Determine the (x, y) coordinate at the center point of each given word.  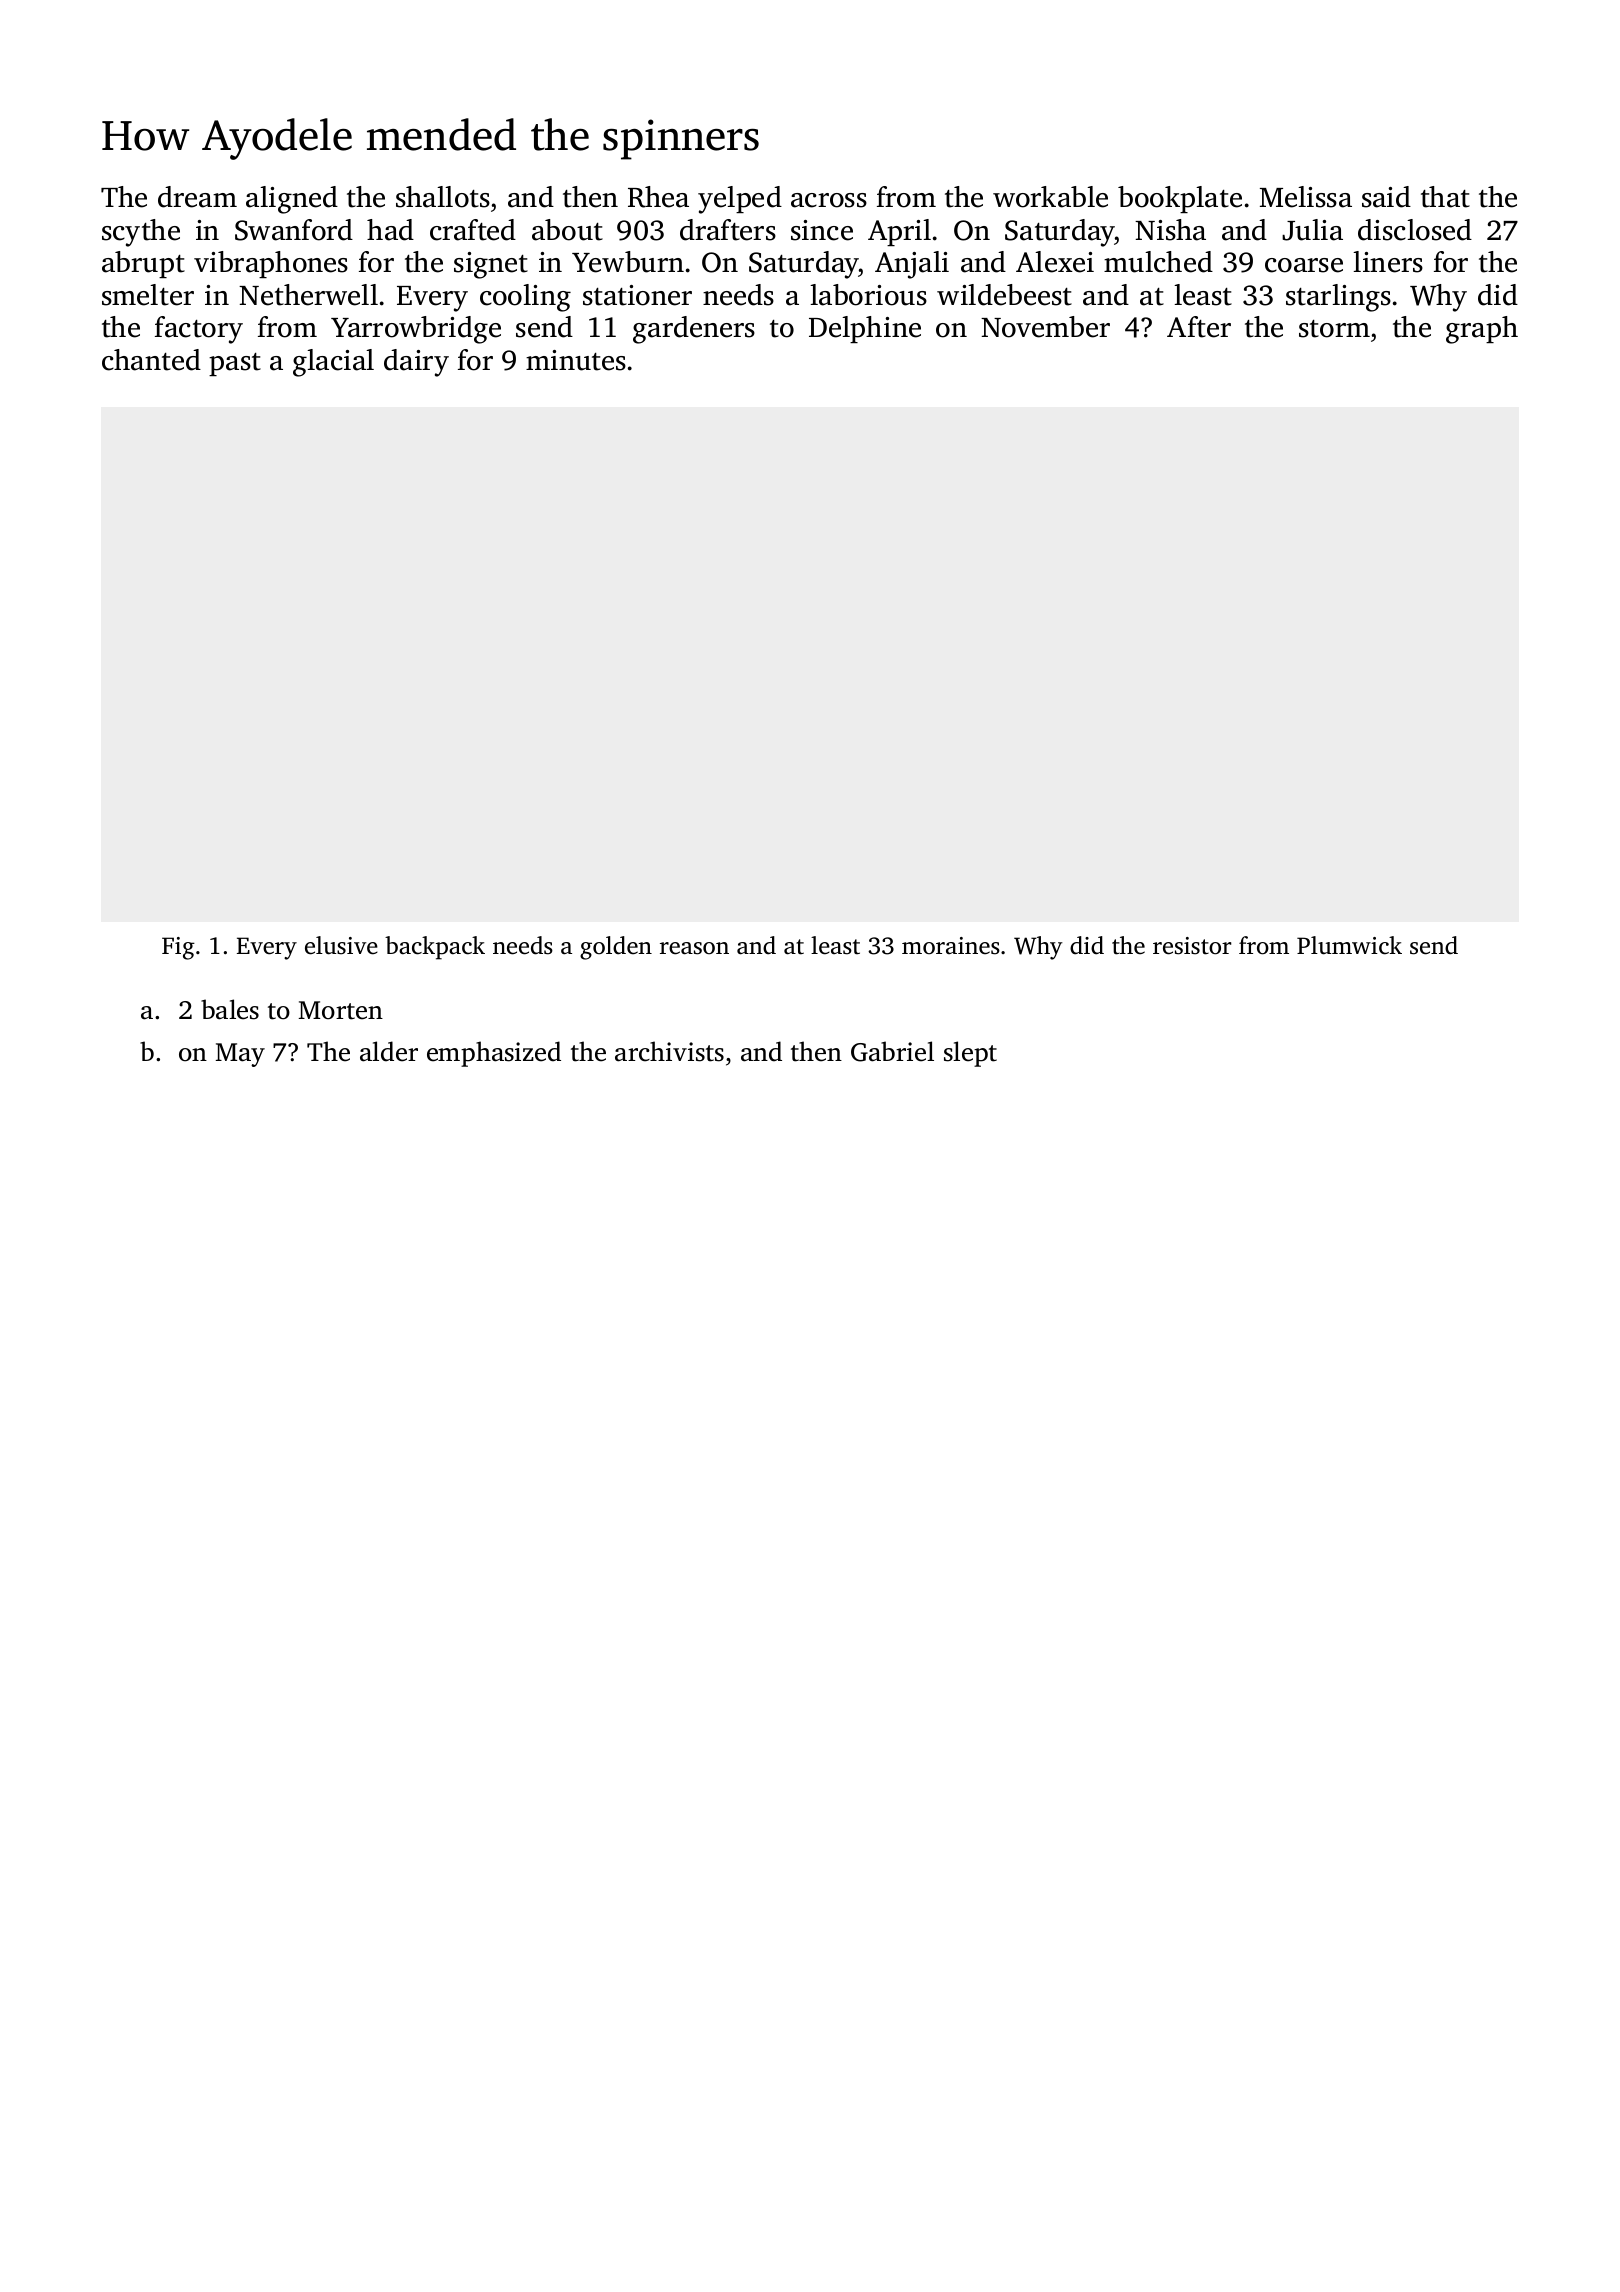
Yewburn (628, 262)
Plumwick (1349, 945)
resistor (1192, 946)
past (235, 364)
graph (1482, 330)
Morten (341, 1010)
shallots (443, 197)
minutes (576, 360)
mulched (1158, 262)
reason (694, 948)
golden (616, 948)
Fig (178, 948)
